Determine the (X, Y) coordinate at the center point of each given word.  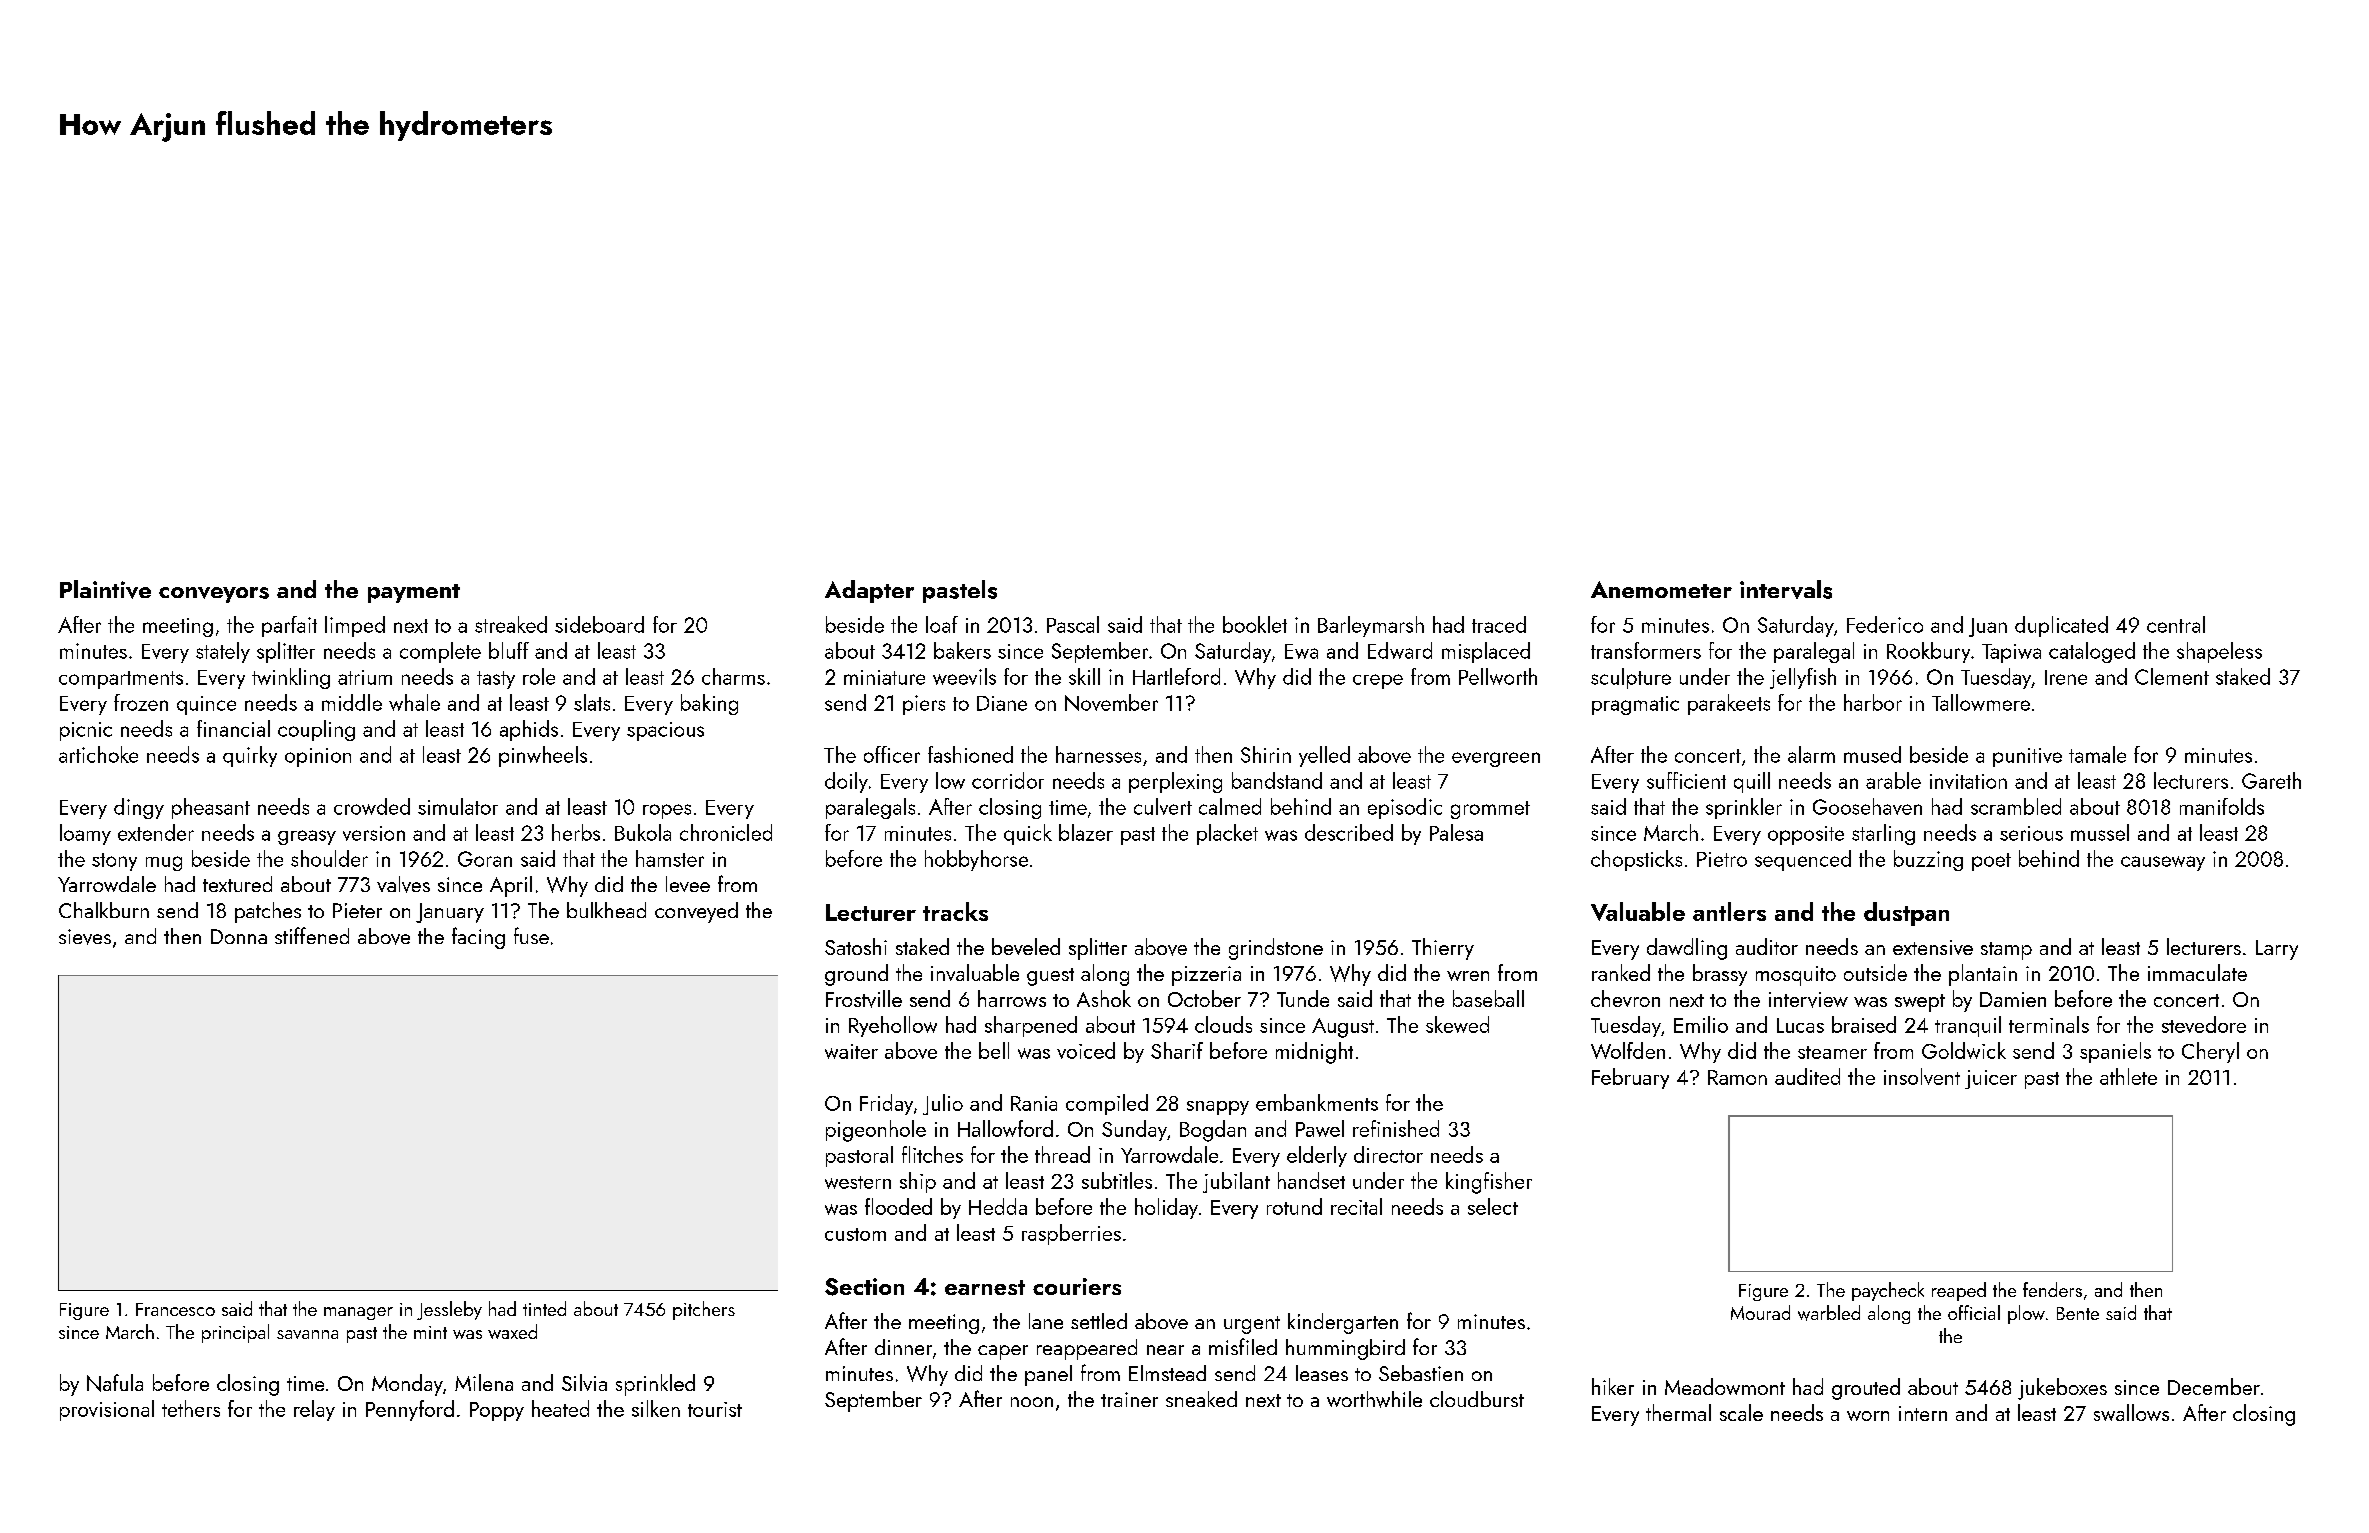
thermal (1678, 1412)
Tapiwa (2011, 653)
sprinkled (655, 1385)
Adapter (869, 591)
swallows (2131, 1412)
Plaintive (105, 589)
